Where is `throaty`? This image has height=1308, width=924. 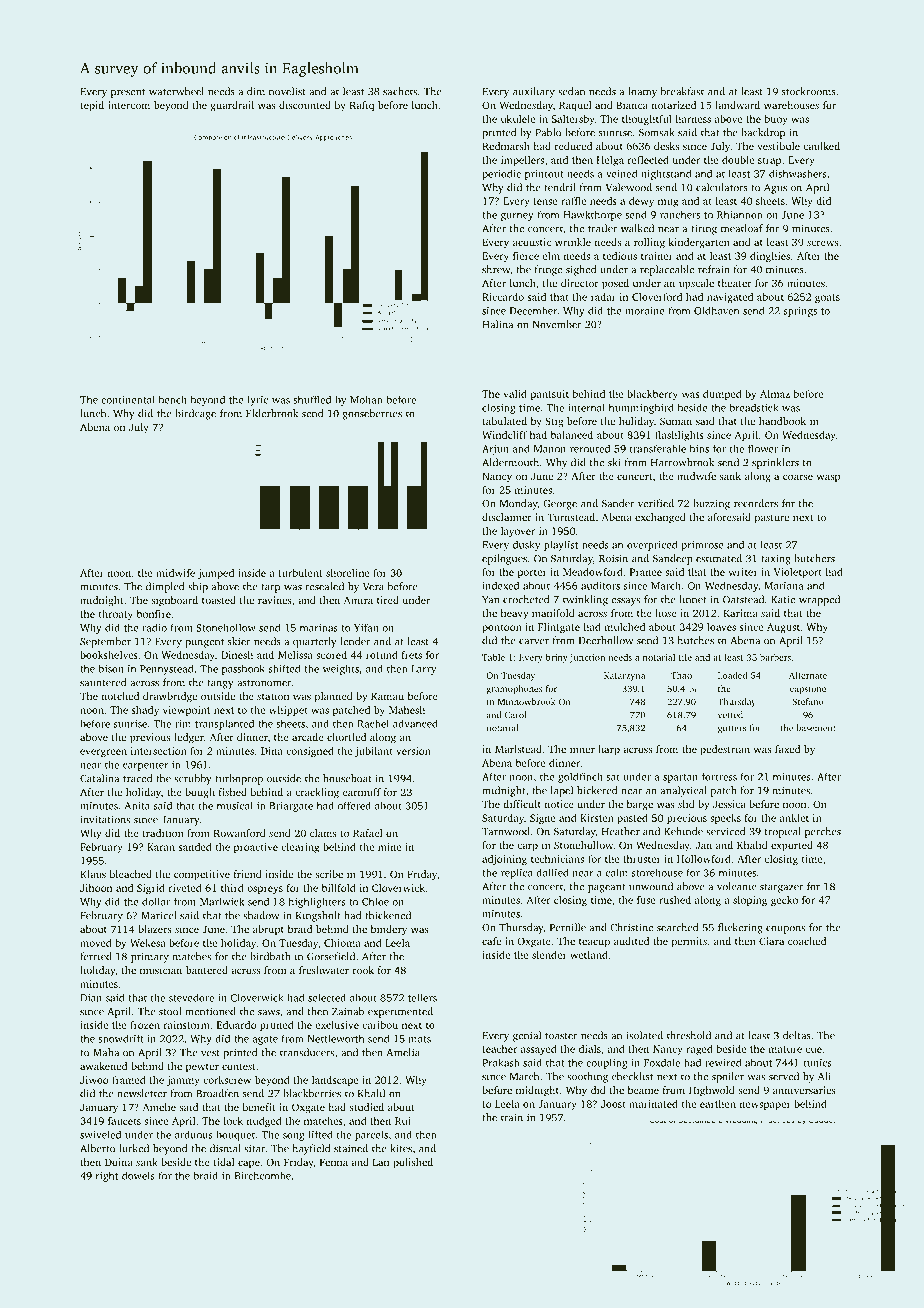 throaty is located at coordinates (116, 615).
